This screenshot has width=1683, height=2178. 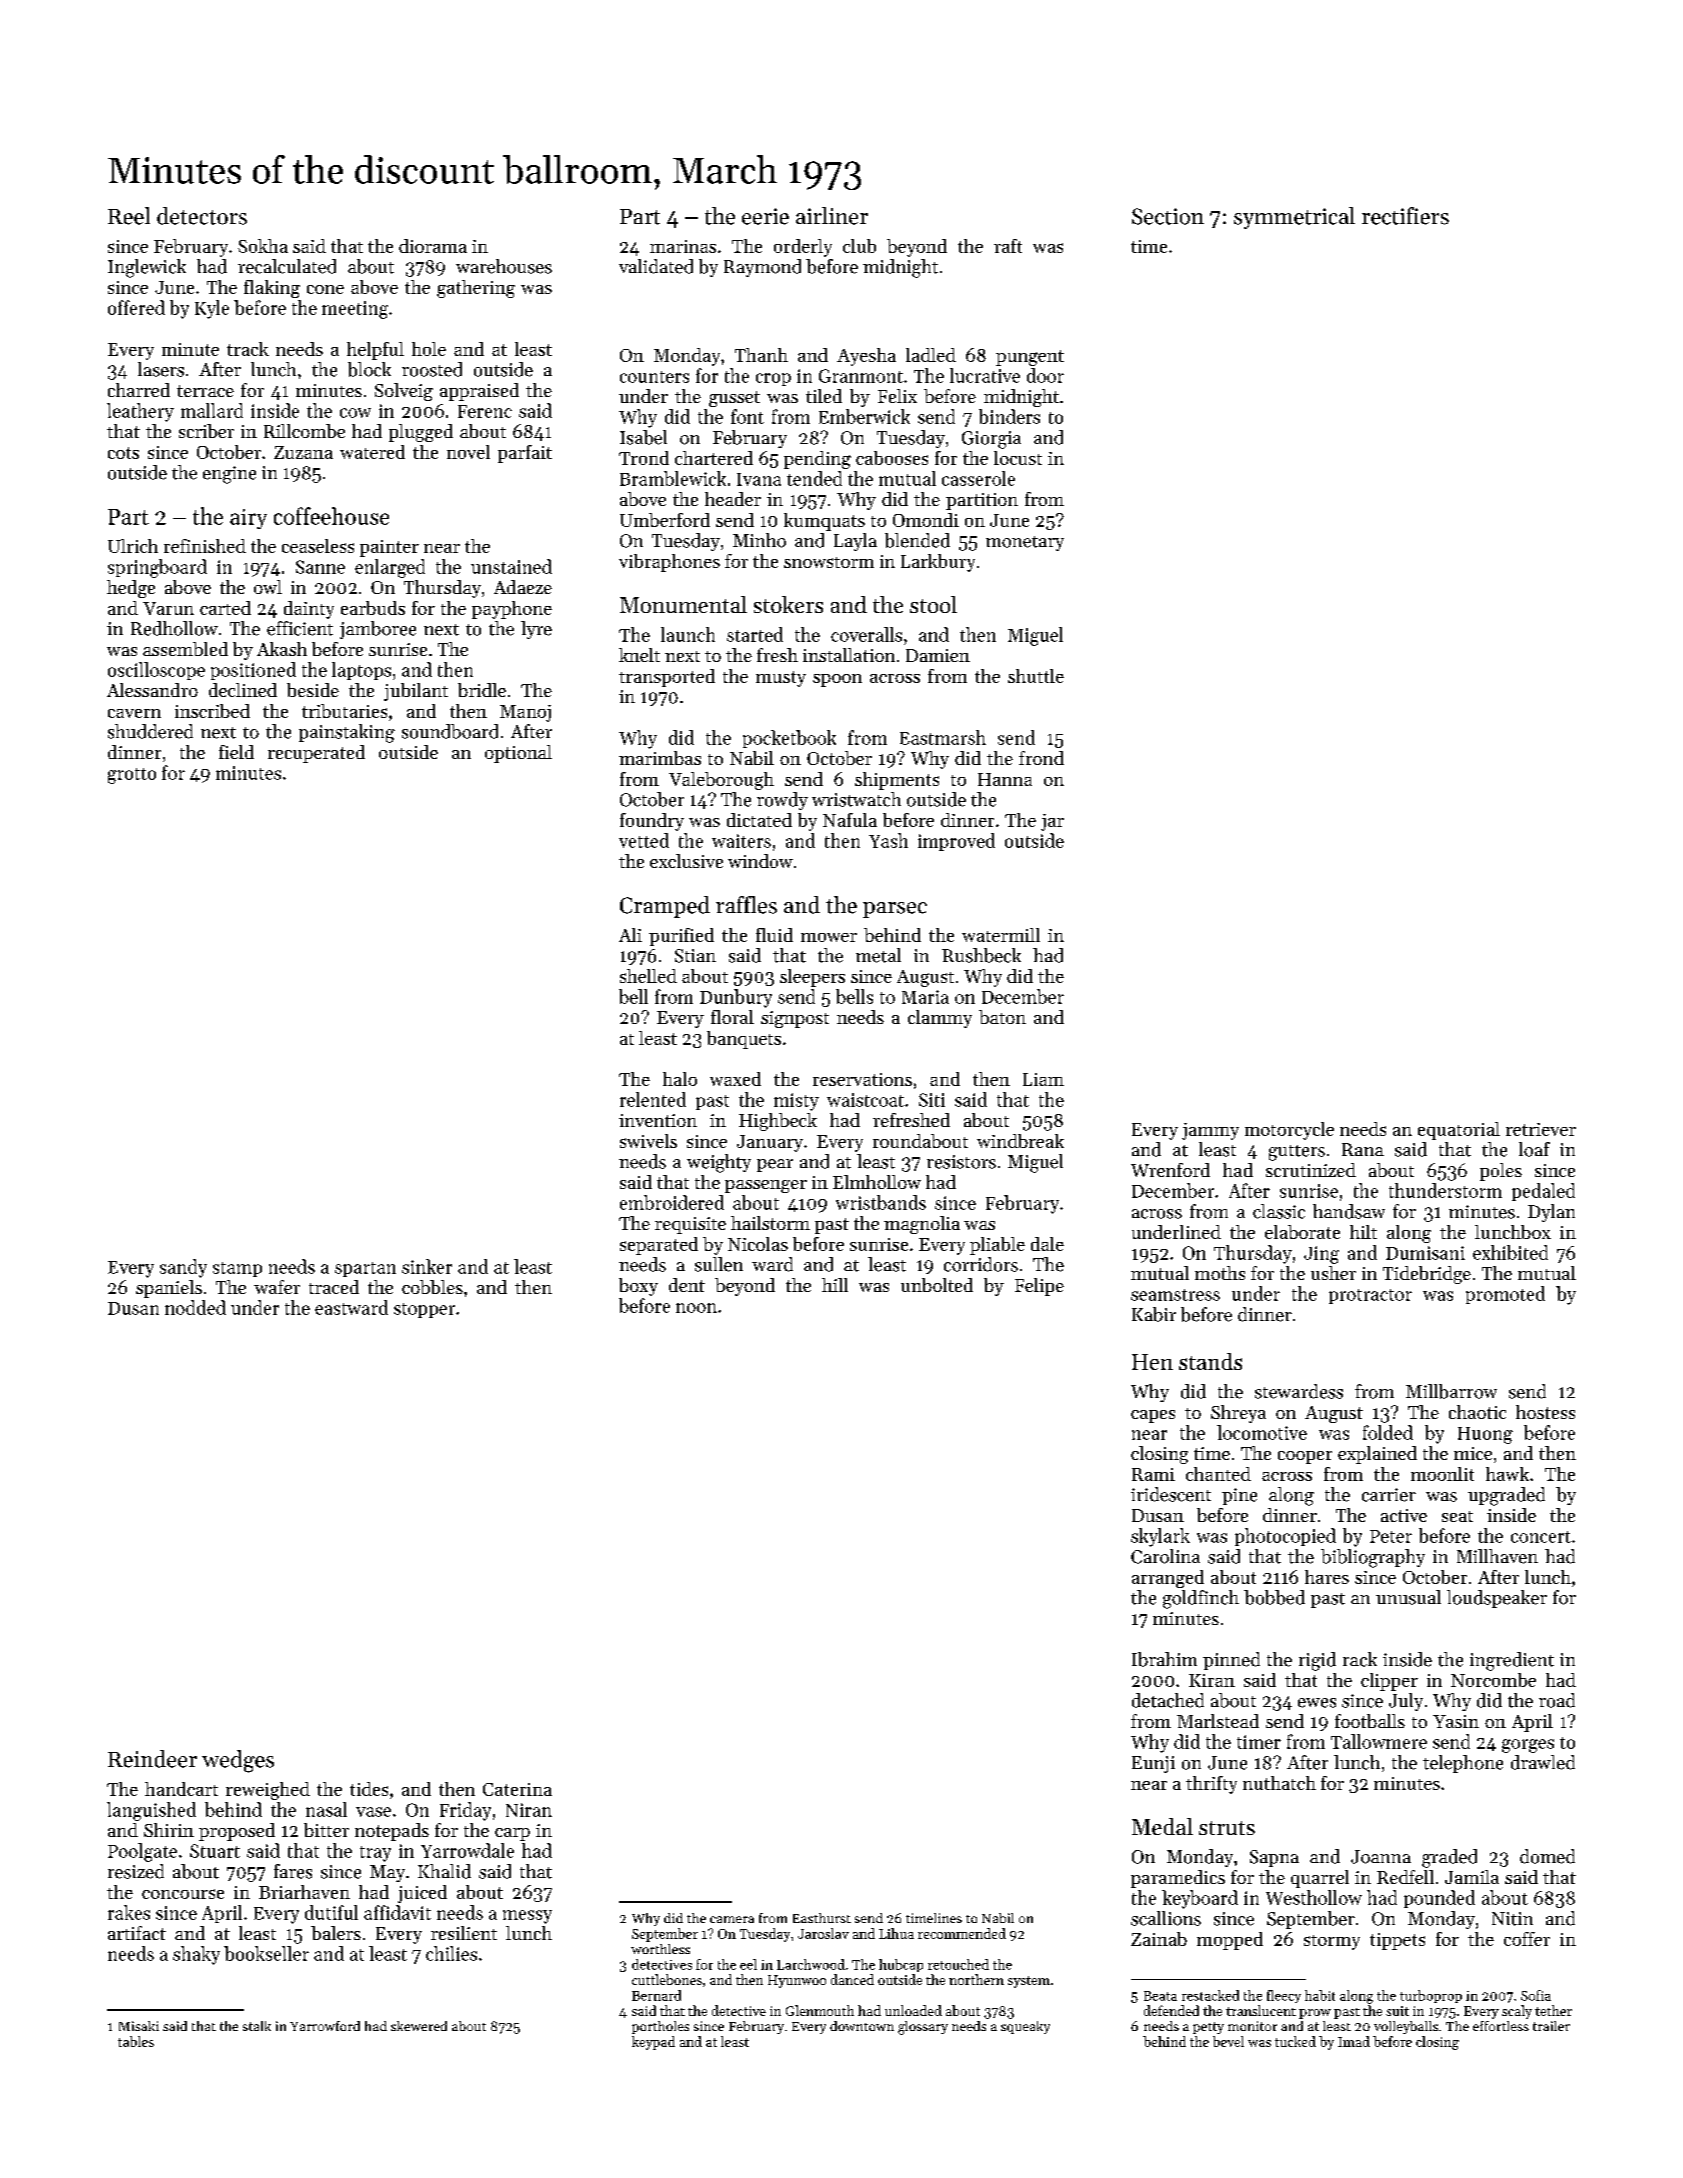 I want to click on weighty, so click(x=719, y=1163).
